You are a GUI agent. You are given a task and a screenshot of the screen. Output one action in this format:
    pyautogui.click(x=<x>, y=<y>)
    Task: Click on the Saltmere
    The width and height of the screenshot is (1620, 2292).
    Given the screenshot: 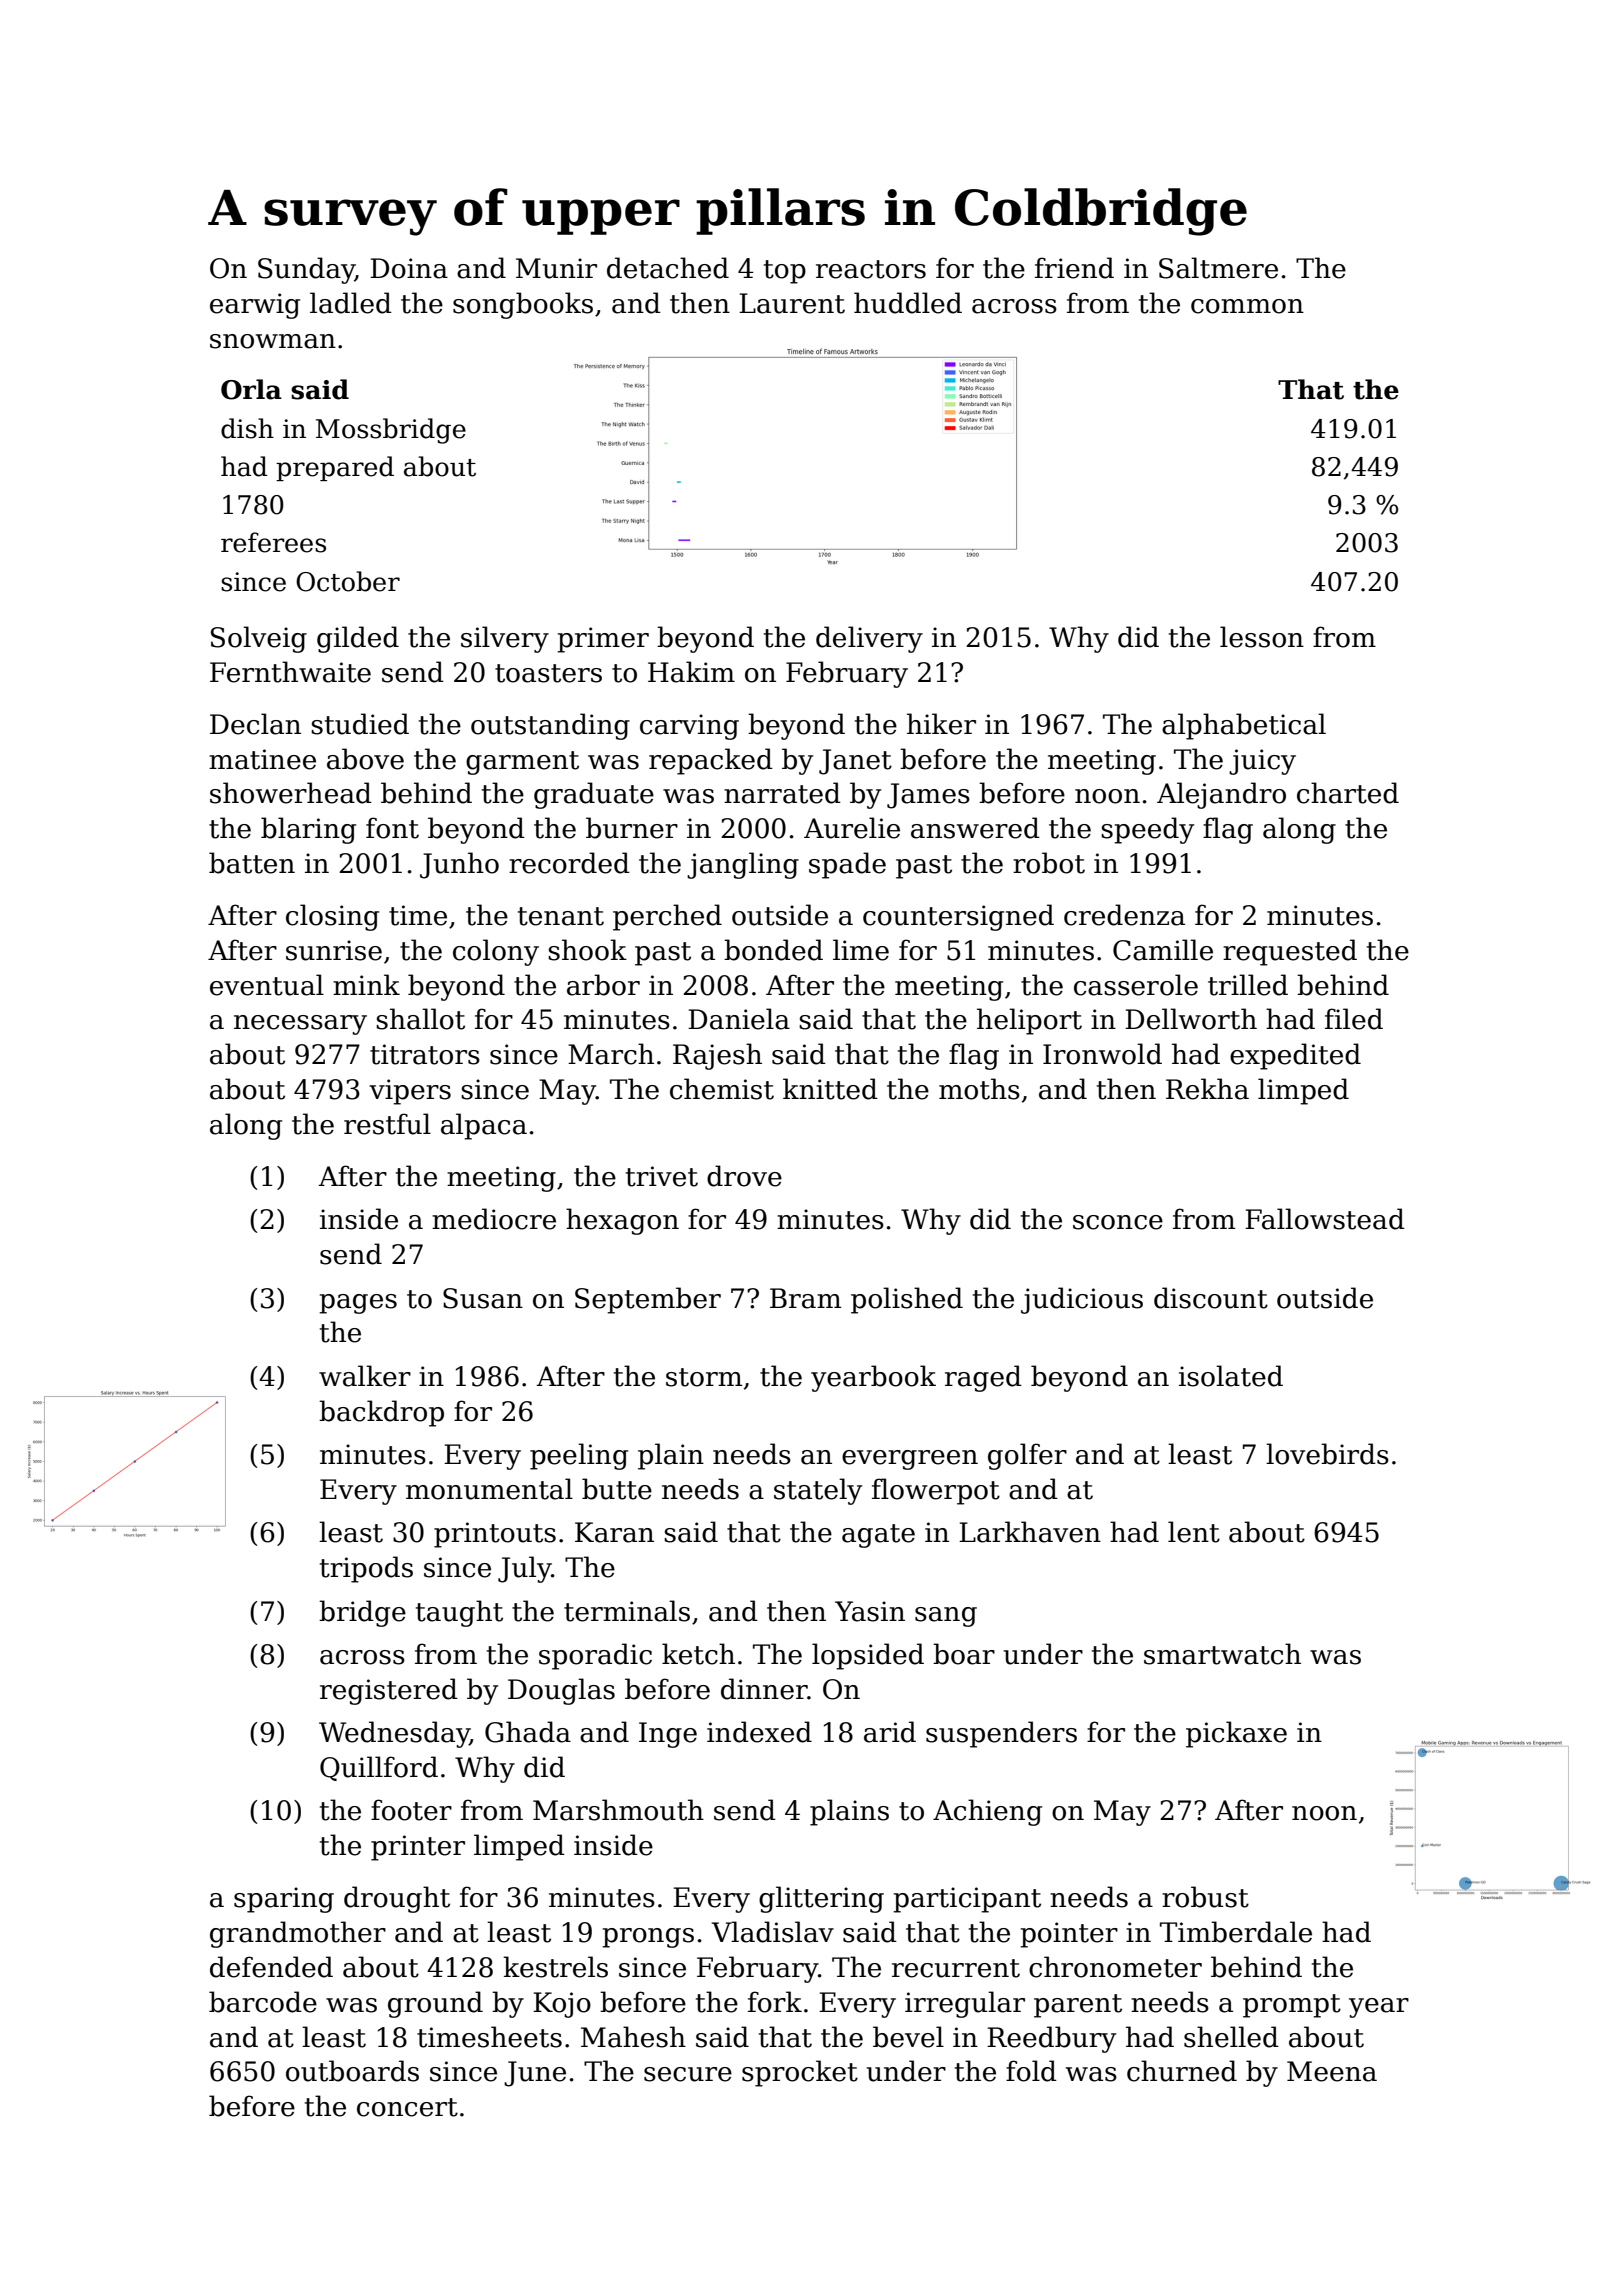 What is the action you would take?
    pyautogui.click(x=1218, y=268)
